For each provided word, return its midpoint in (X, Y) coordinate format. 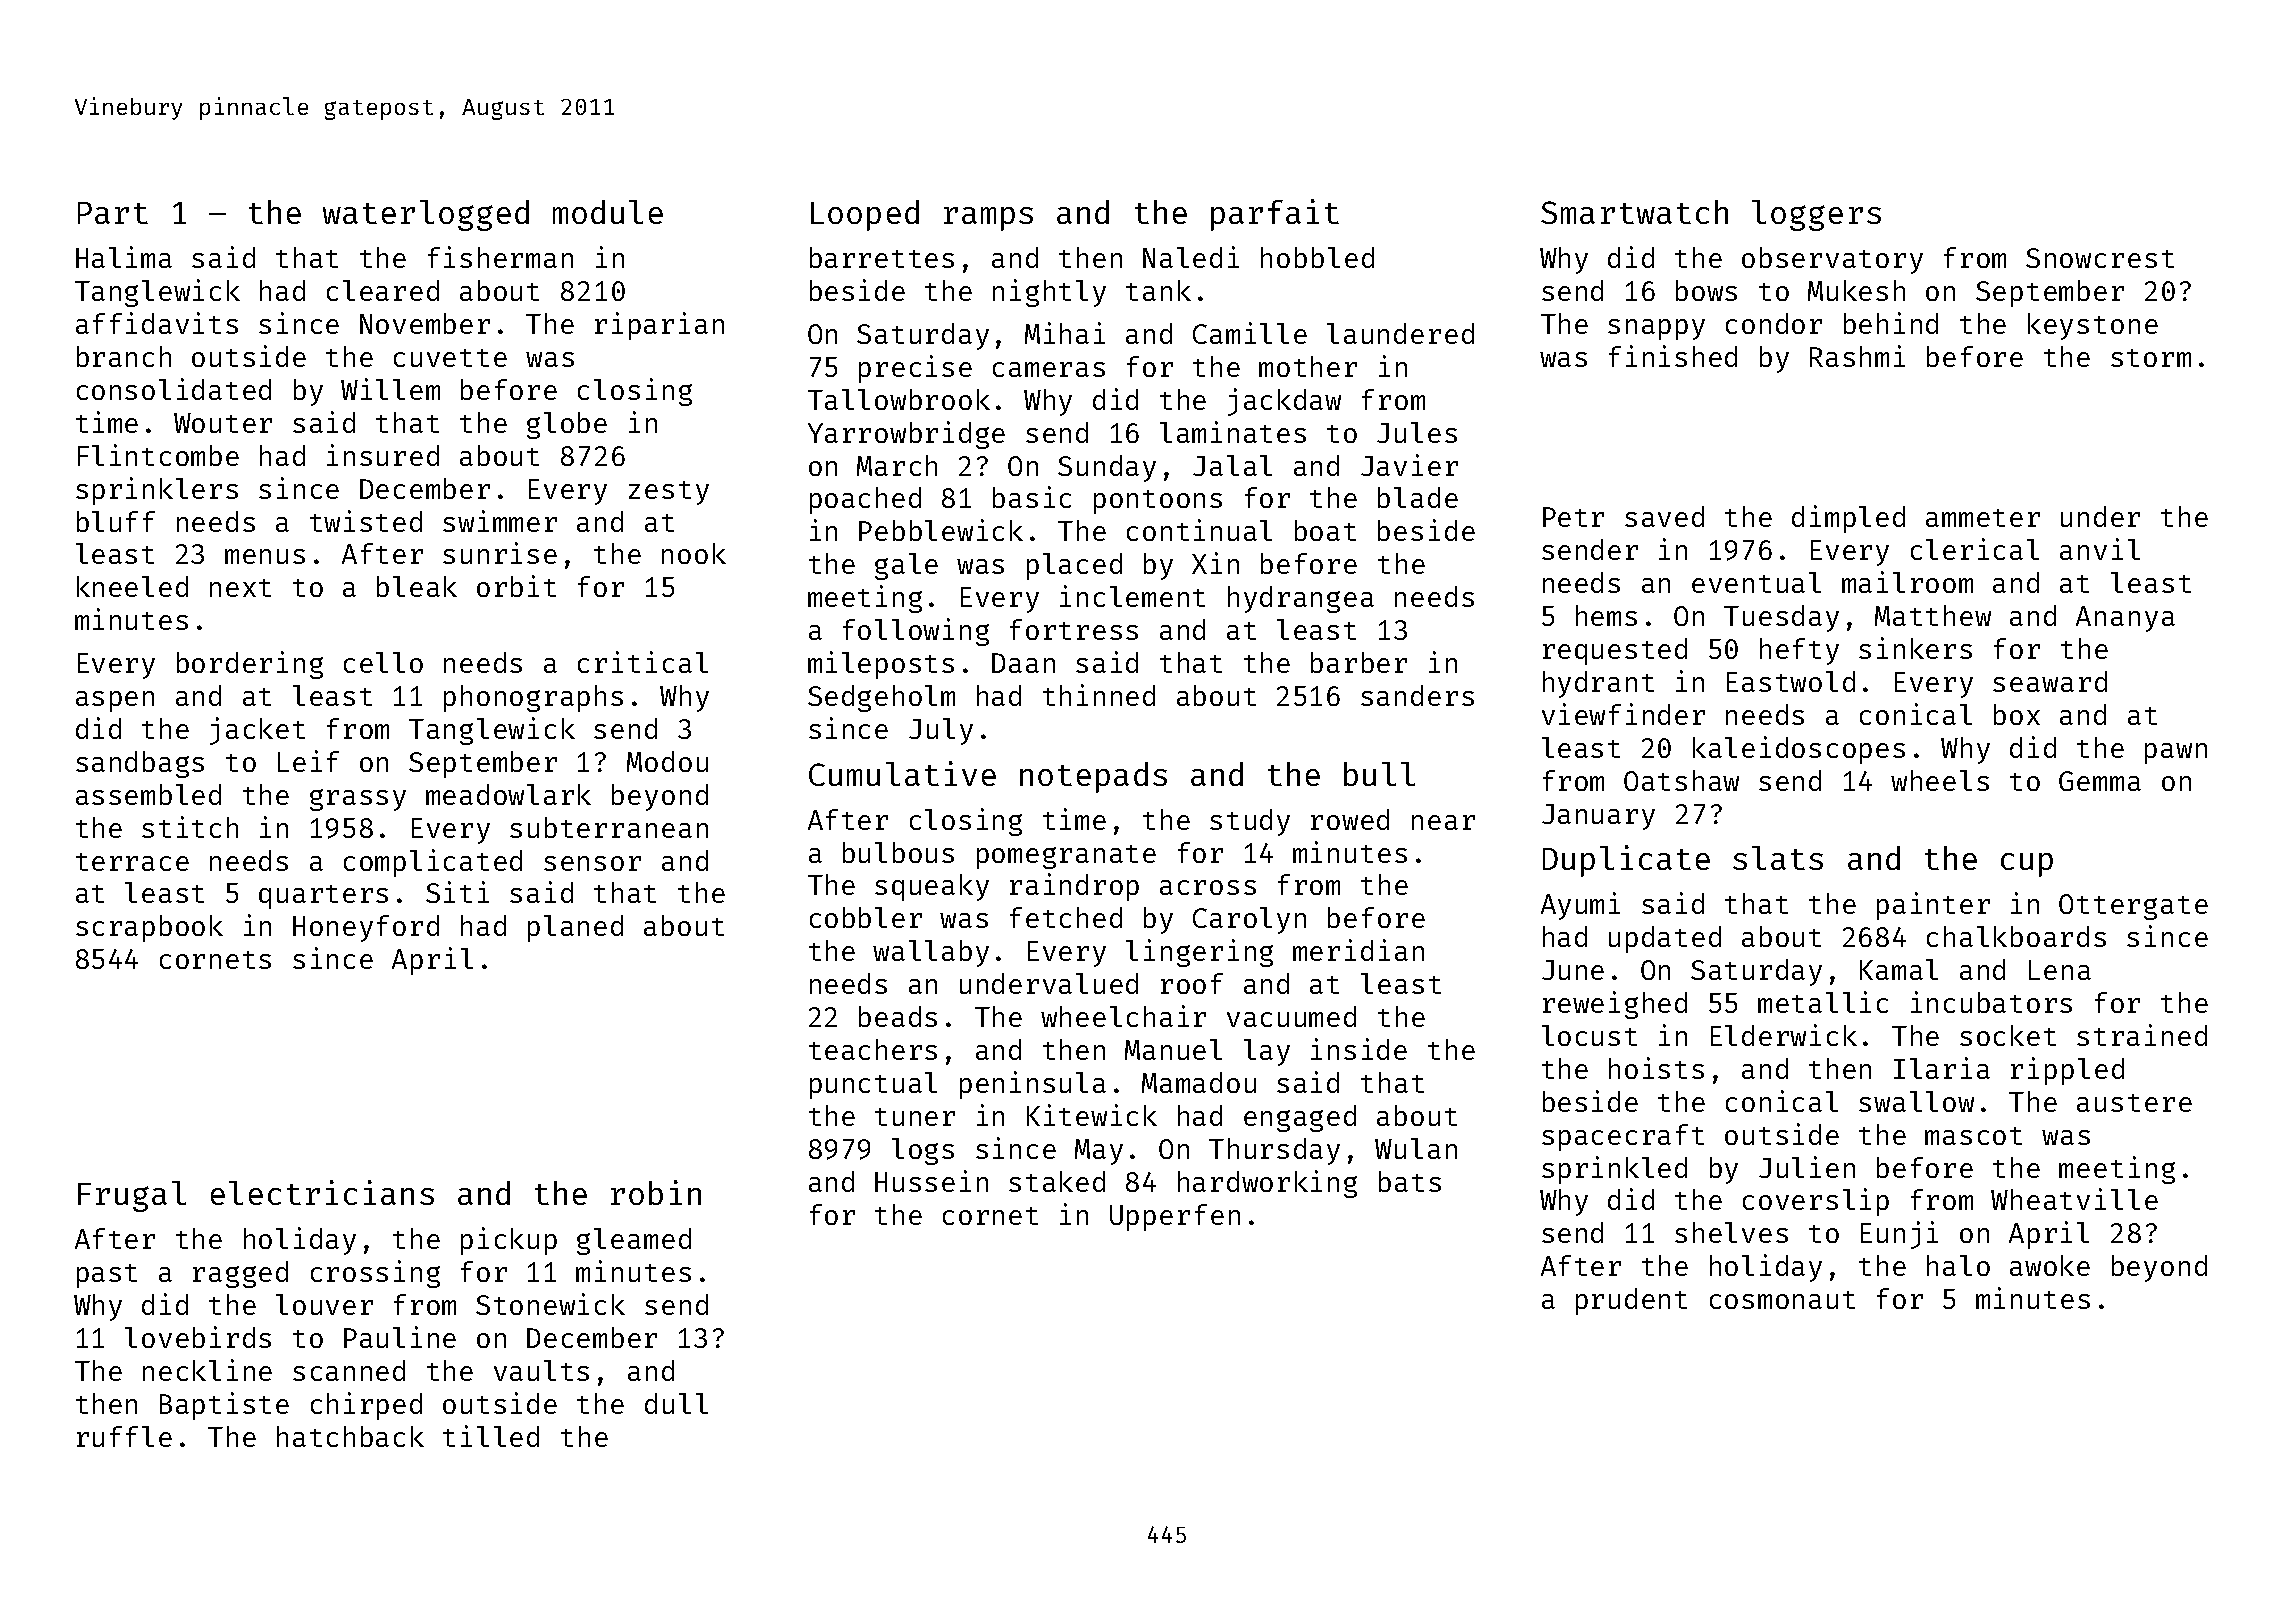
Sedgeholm (881, 698)
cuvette (450, 358)
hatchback (350, 1436)
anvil (2100, 549)
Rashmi (1857, 356)
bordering (250, 665)
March (897, 465)
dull (676, 1403)
